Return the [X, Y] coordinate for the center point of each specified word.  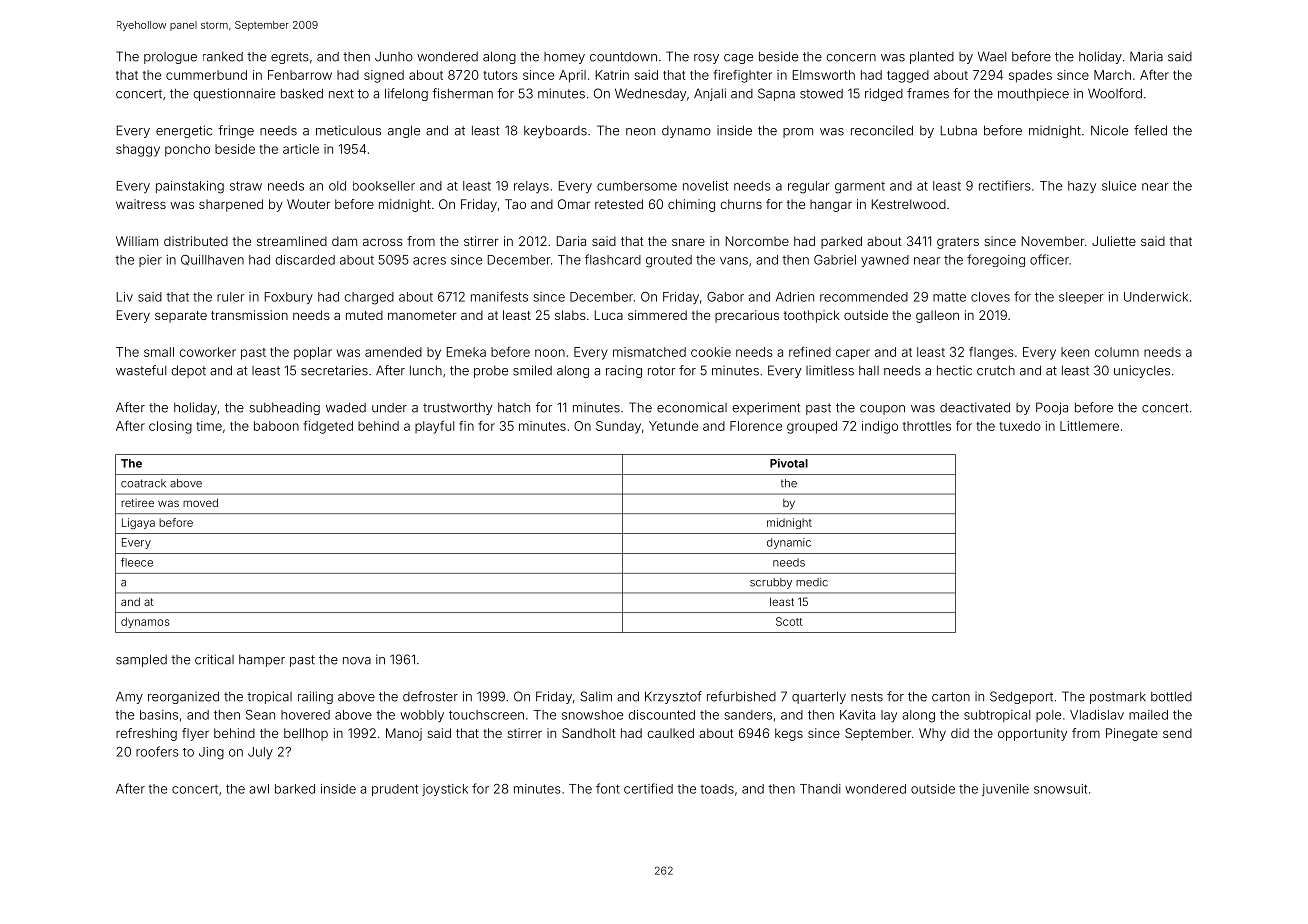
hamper [262, 661]
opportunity [1032, 734]
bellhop [306, 734]
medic [812, 582]
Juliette [1114, 241]
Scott [789, 621]
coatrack [143, 483]
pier [150, 261]
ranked [223, 57]
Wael [992, 56]
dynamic [789, 543]
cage [738, 59]
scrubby [771, 583]
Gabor [725, 297]
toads [717, 789]
